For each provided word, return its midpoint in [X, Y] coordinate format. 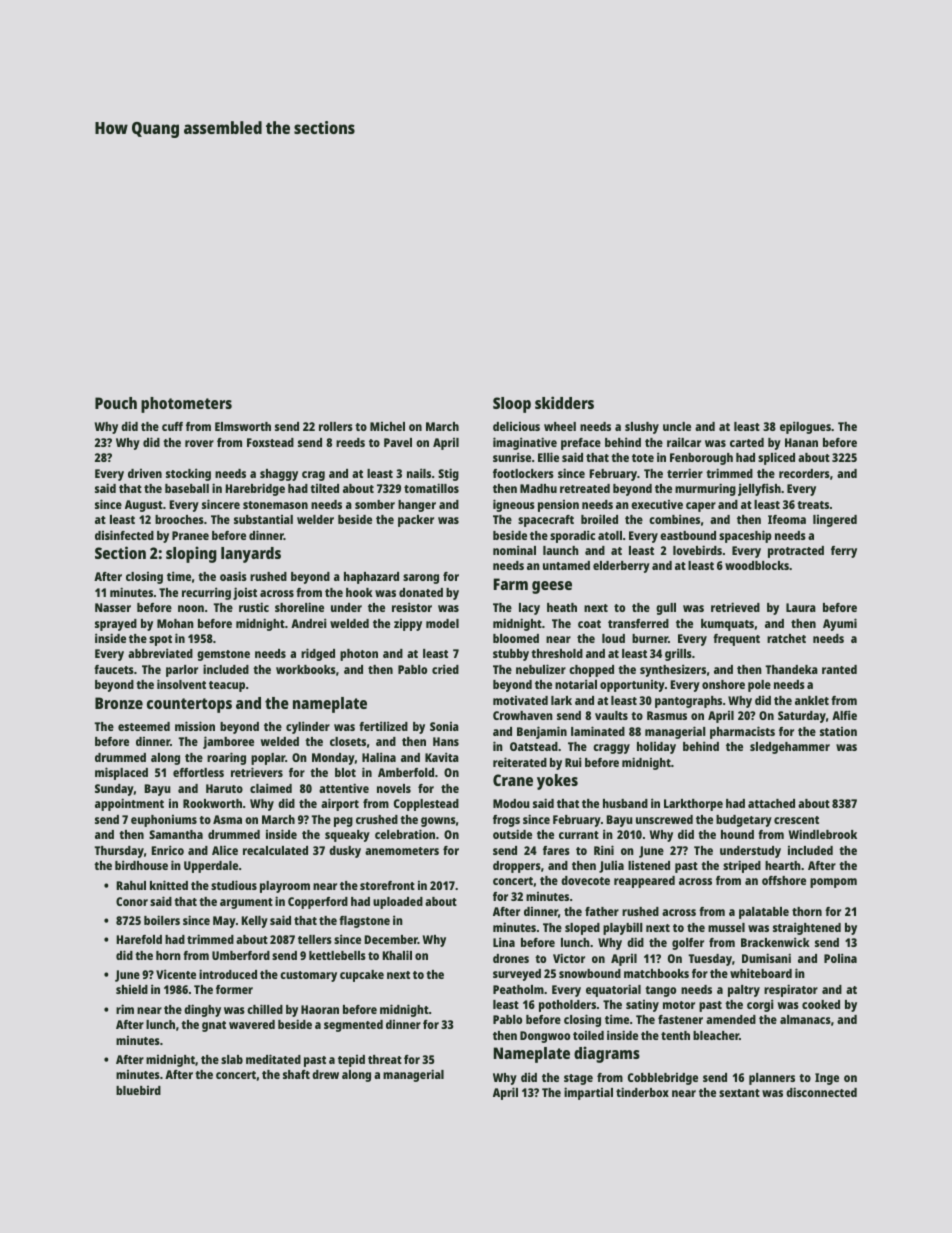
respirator [791, 990]
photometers [186, 405]
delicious [516, 426]
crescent [796, 820]
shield [132, 989]
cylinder [308, 727]
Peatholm [518, 989]
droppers [517, 867]
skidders [564, 402]
